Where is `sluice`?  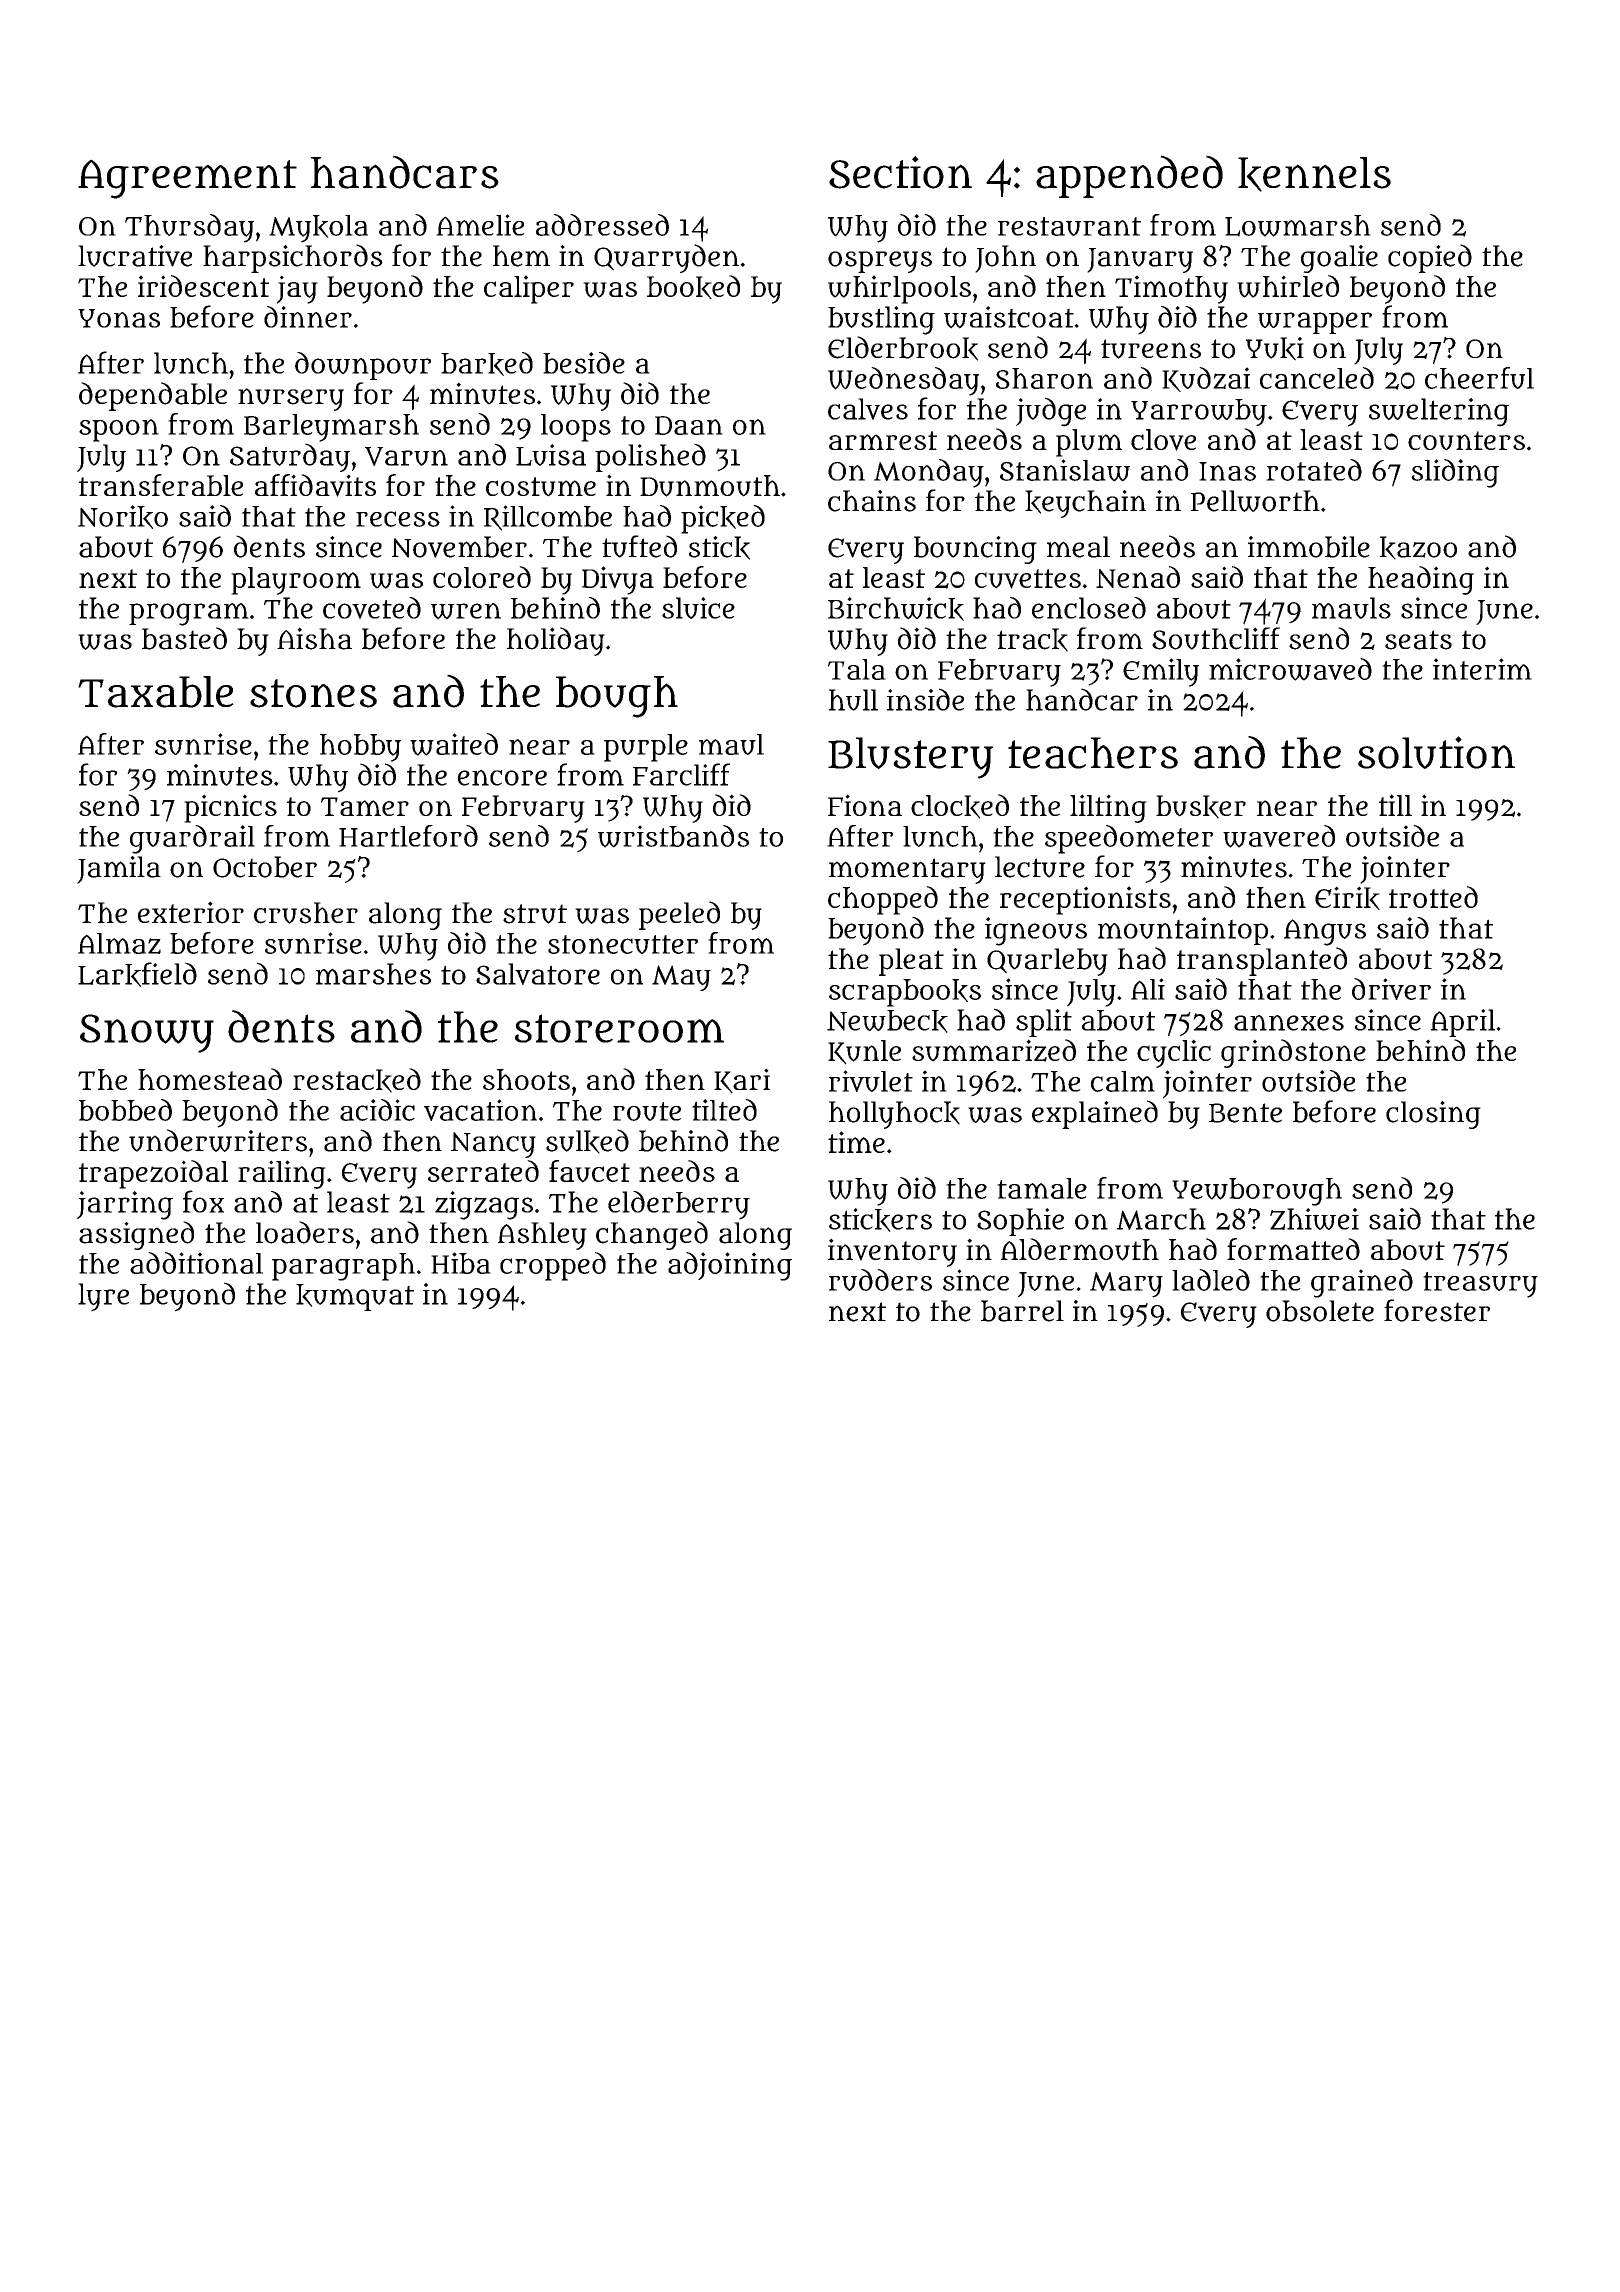 sluice is located at coordinates (698, 608).
